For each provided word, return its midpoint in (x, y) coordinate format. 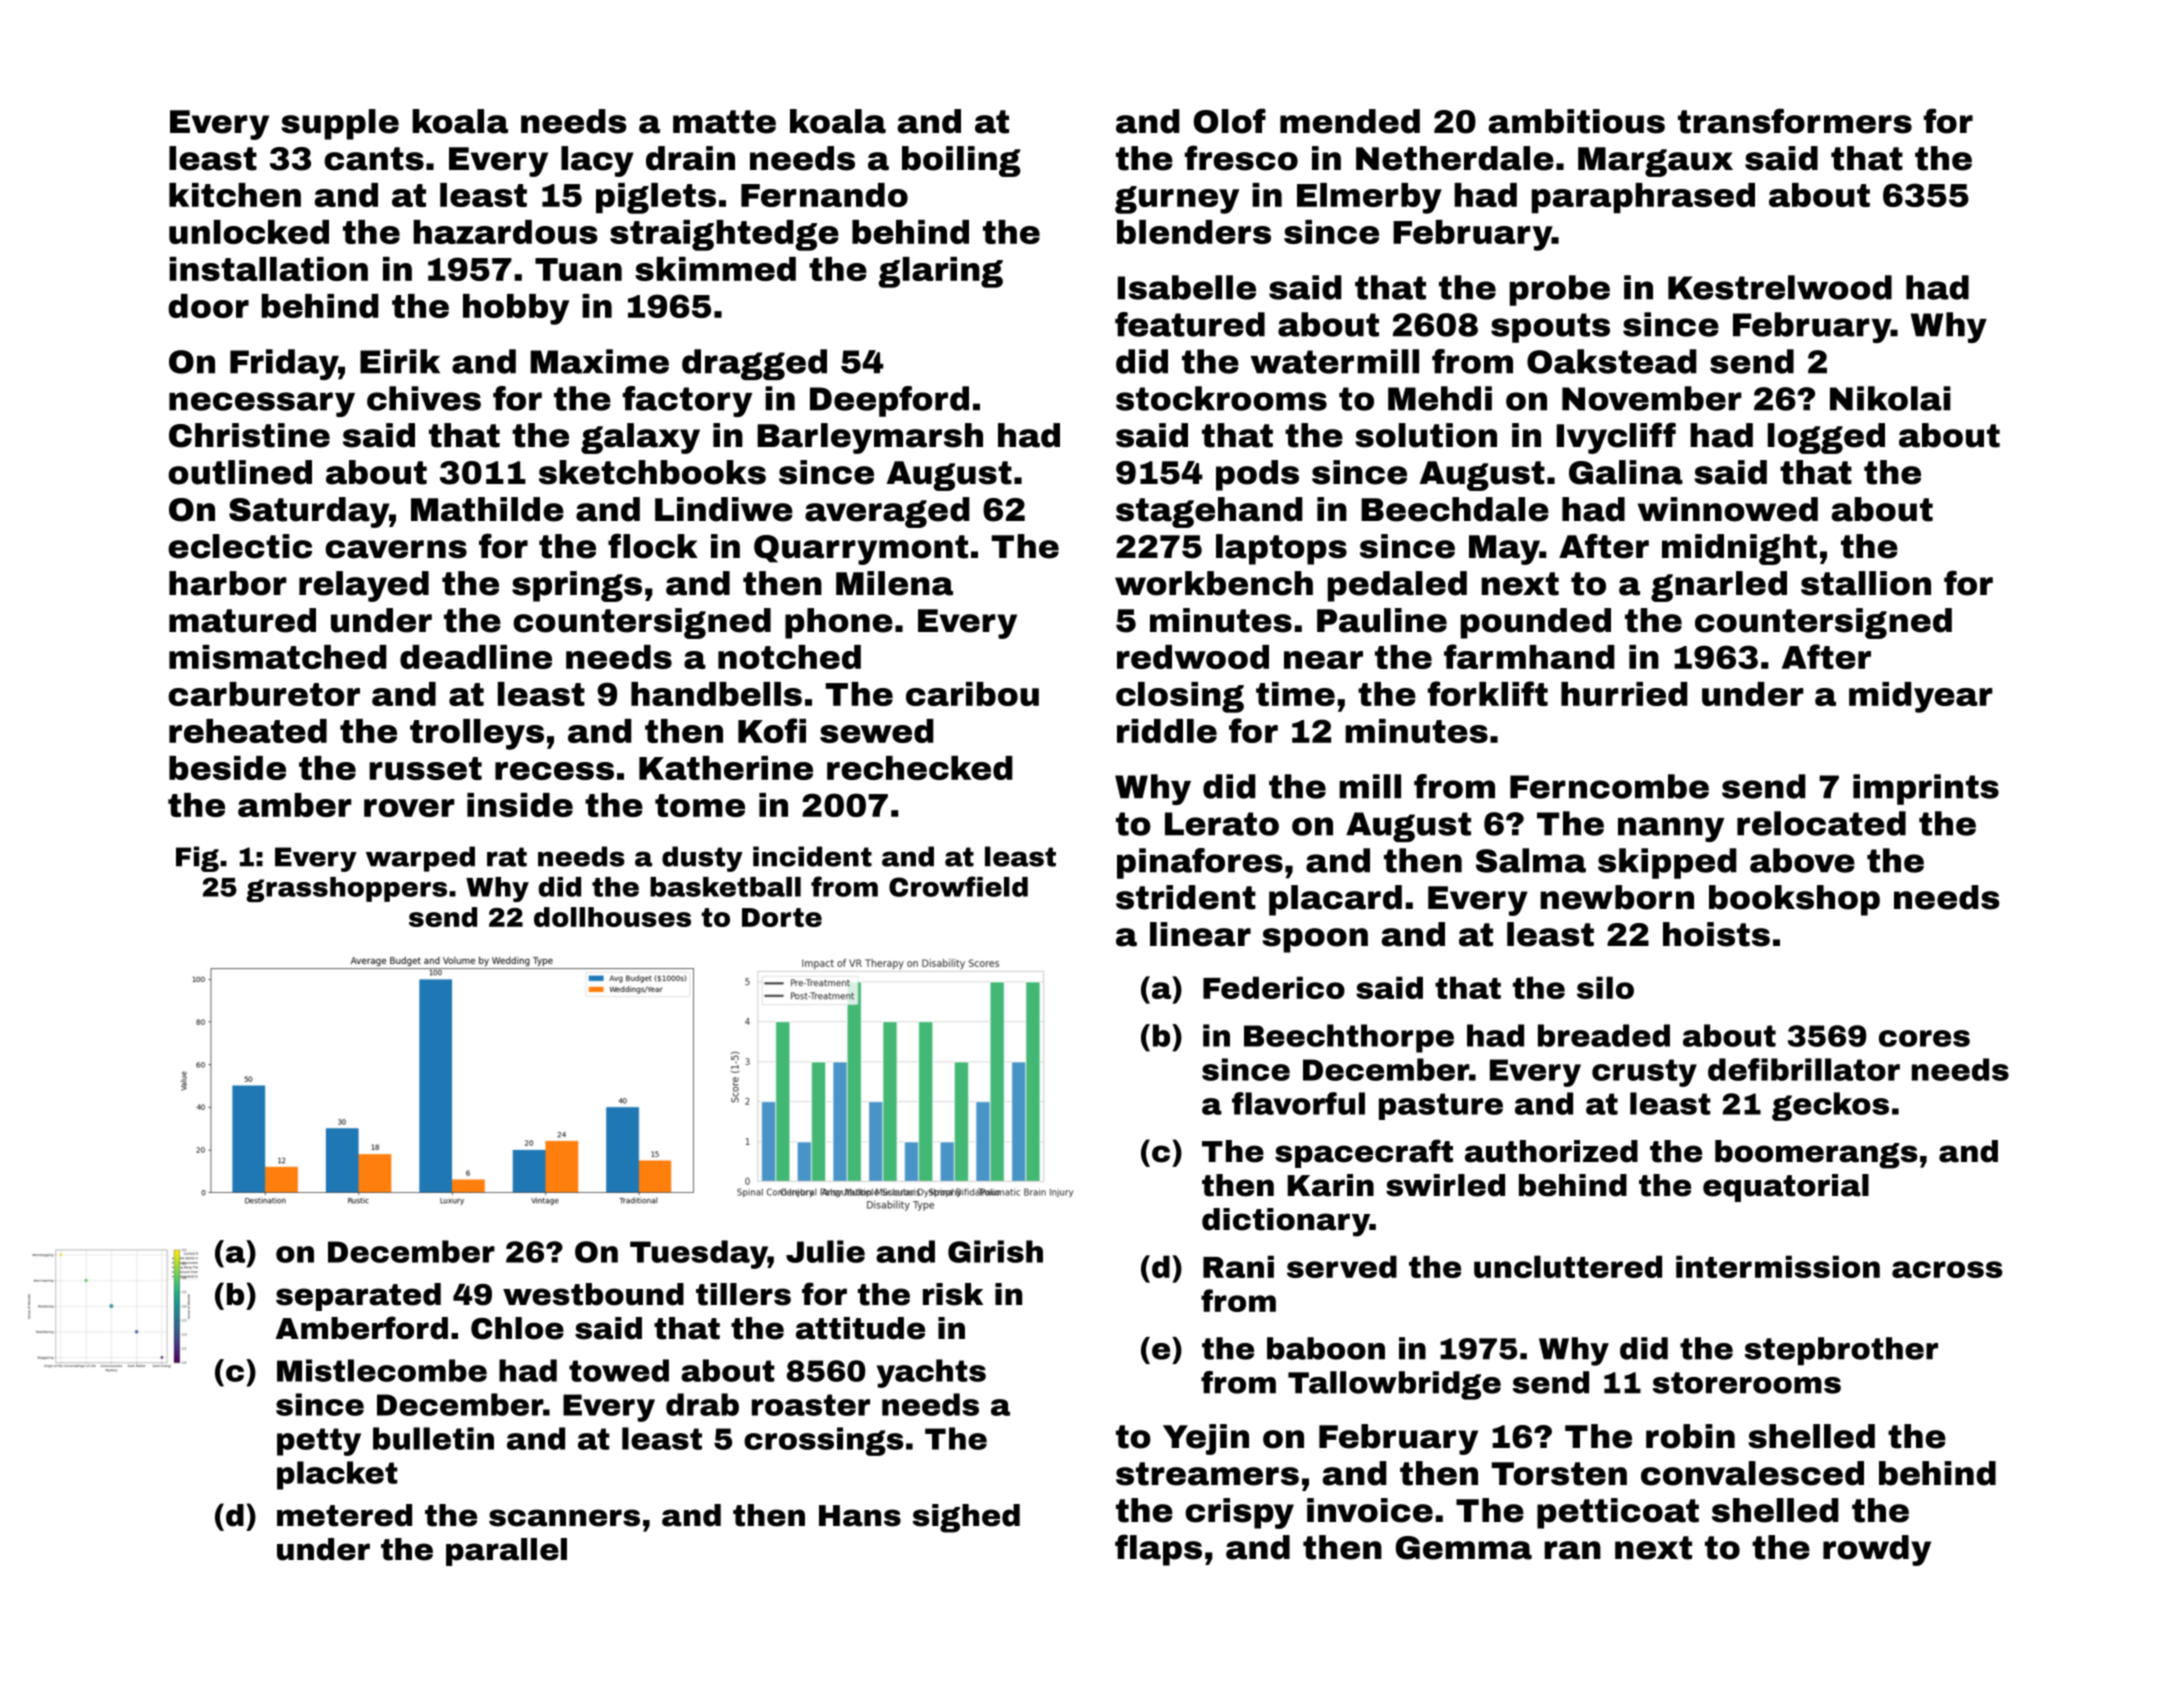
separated (358, 1297)
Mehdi (1440, 398)
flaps (1158, 1550)
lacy (597, 161)
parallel (506, 1552)
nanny (1671, 829)
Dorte (782, 917)
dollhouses (612, 917)
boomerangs (1816, 1154)
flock (653, 546)
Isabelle (1187, 287)
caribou (972, 694)
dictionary (1286, 1222)
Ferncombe (1609, 786)
